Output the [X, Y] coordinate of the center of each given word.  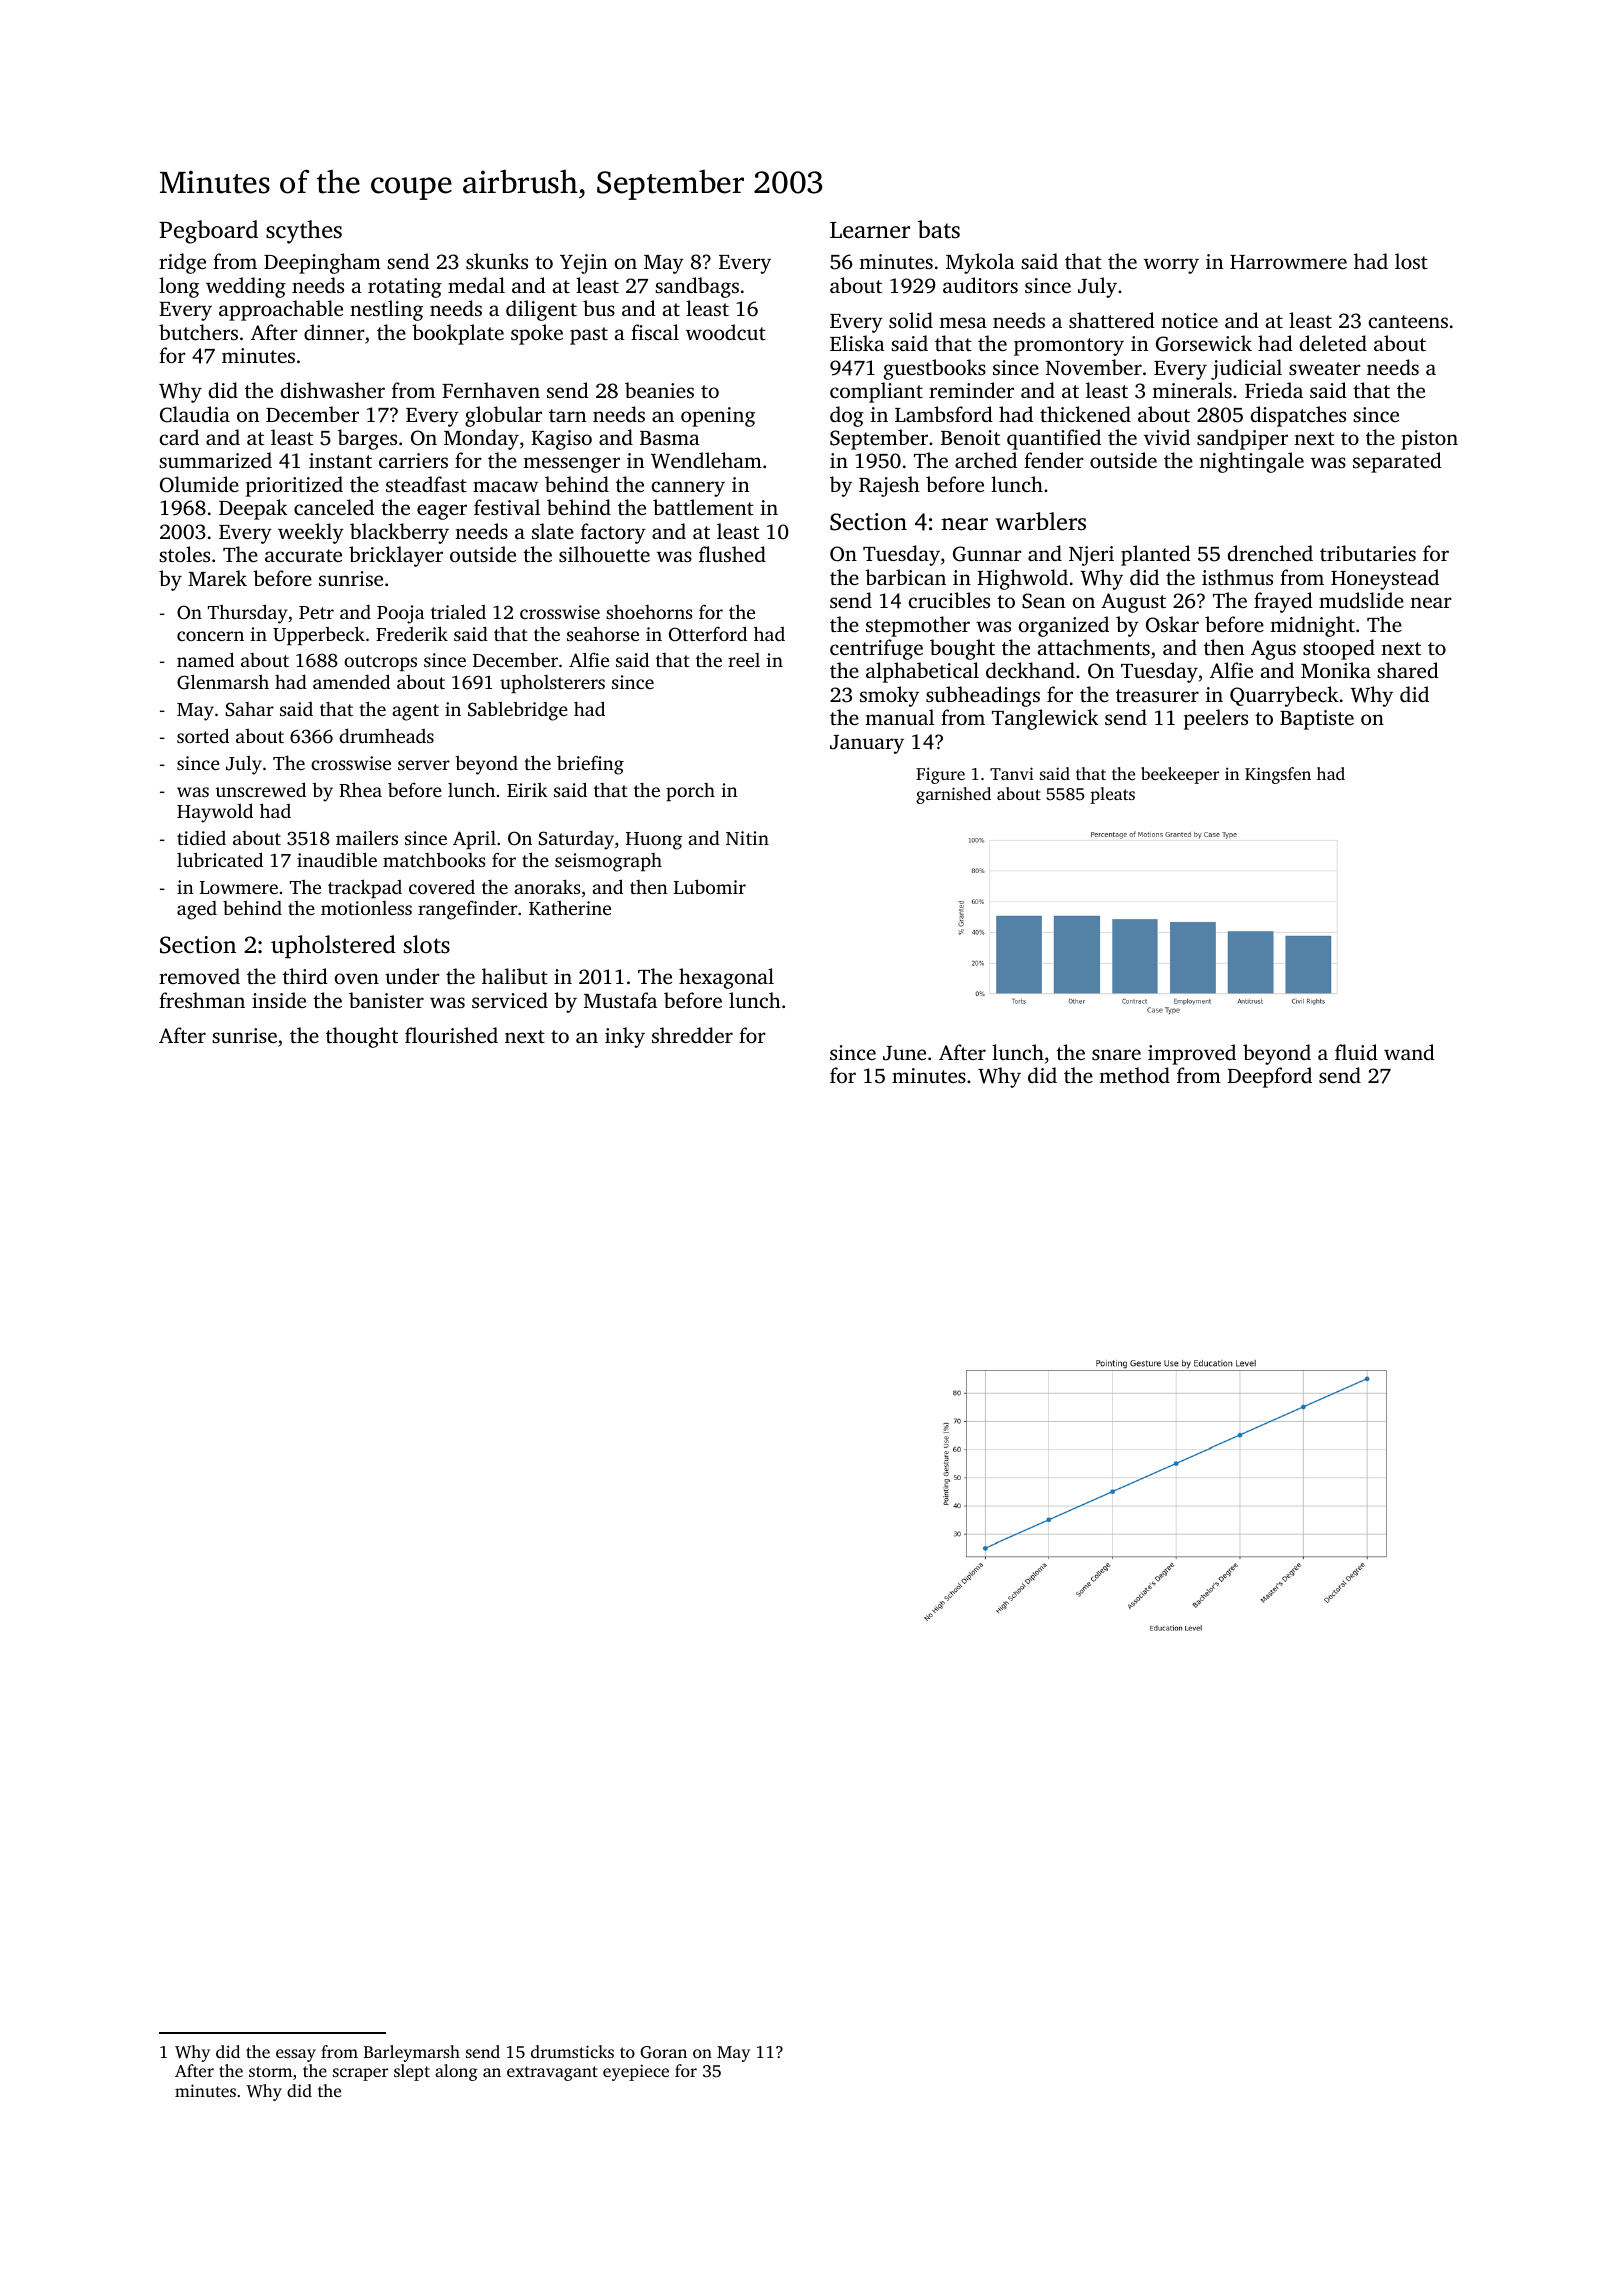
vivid [1167, 437]
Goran [663, 2052]
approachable [281, 310]
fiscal [655, 332]
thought [362, 1037]
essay [296, 2055]
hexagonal [726, 978]
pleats [1112, 795]
